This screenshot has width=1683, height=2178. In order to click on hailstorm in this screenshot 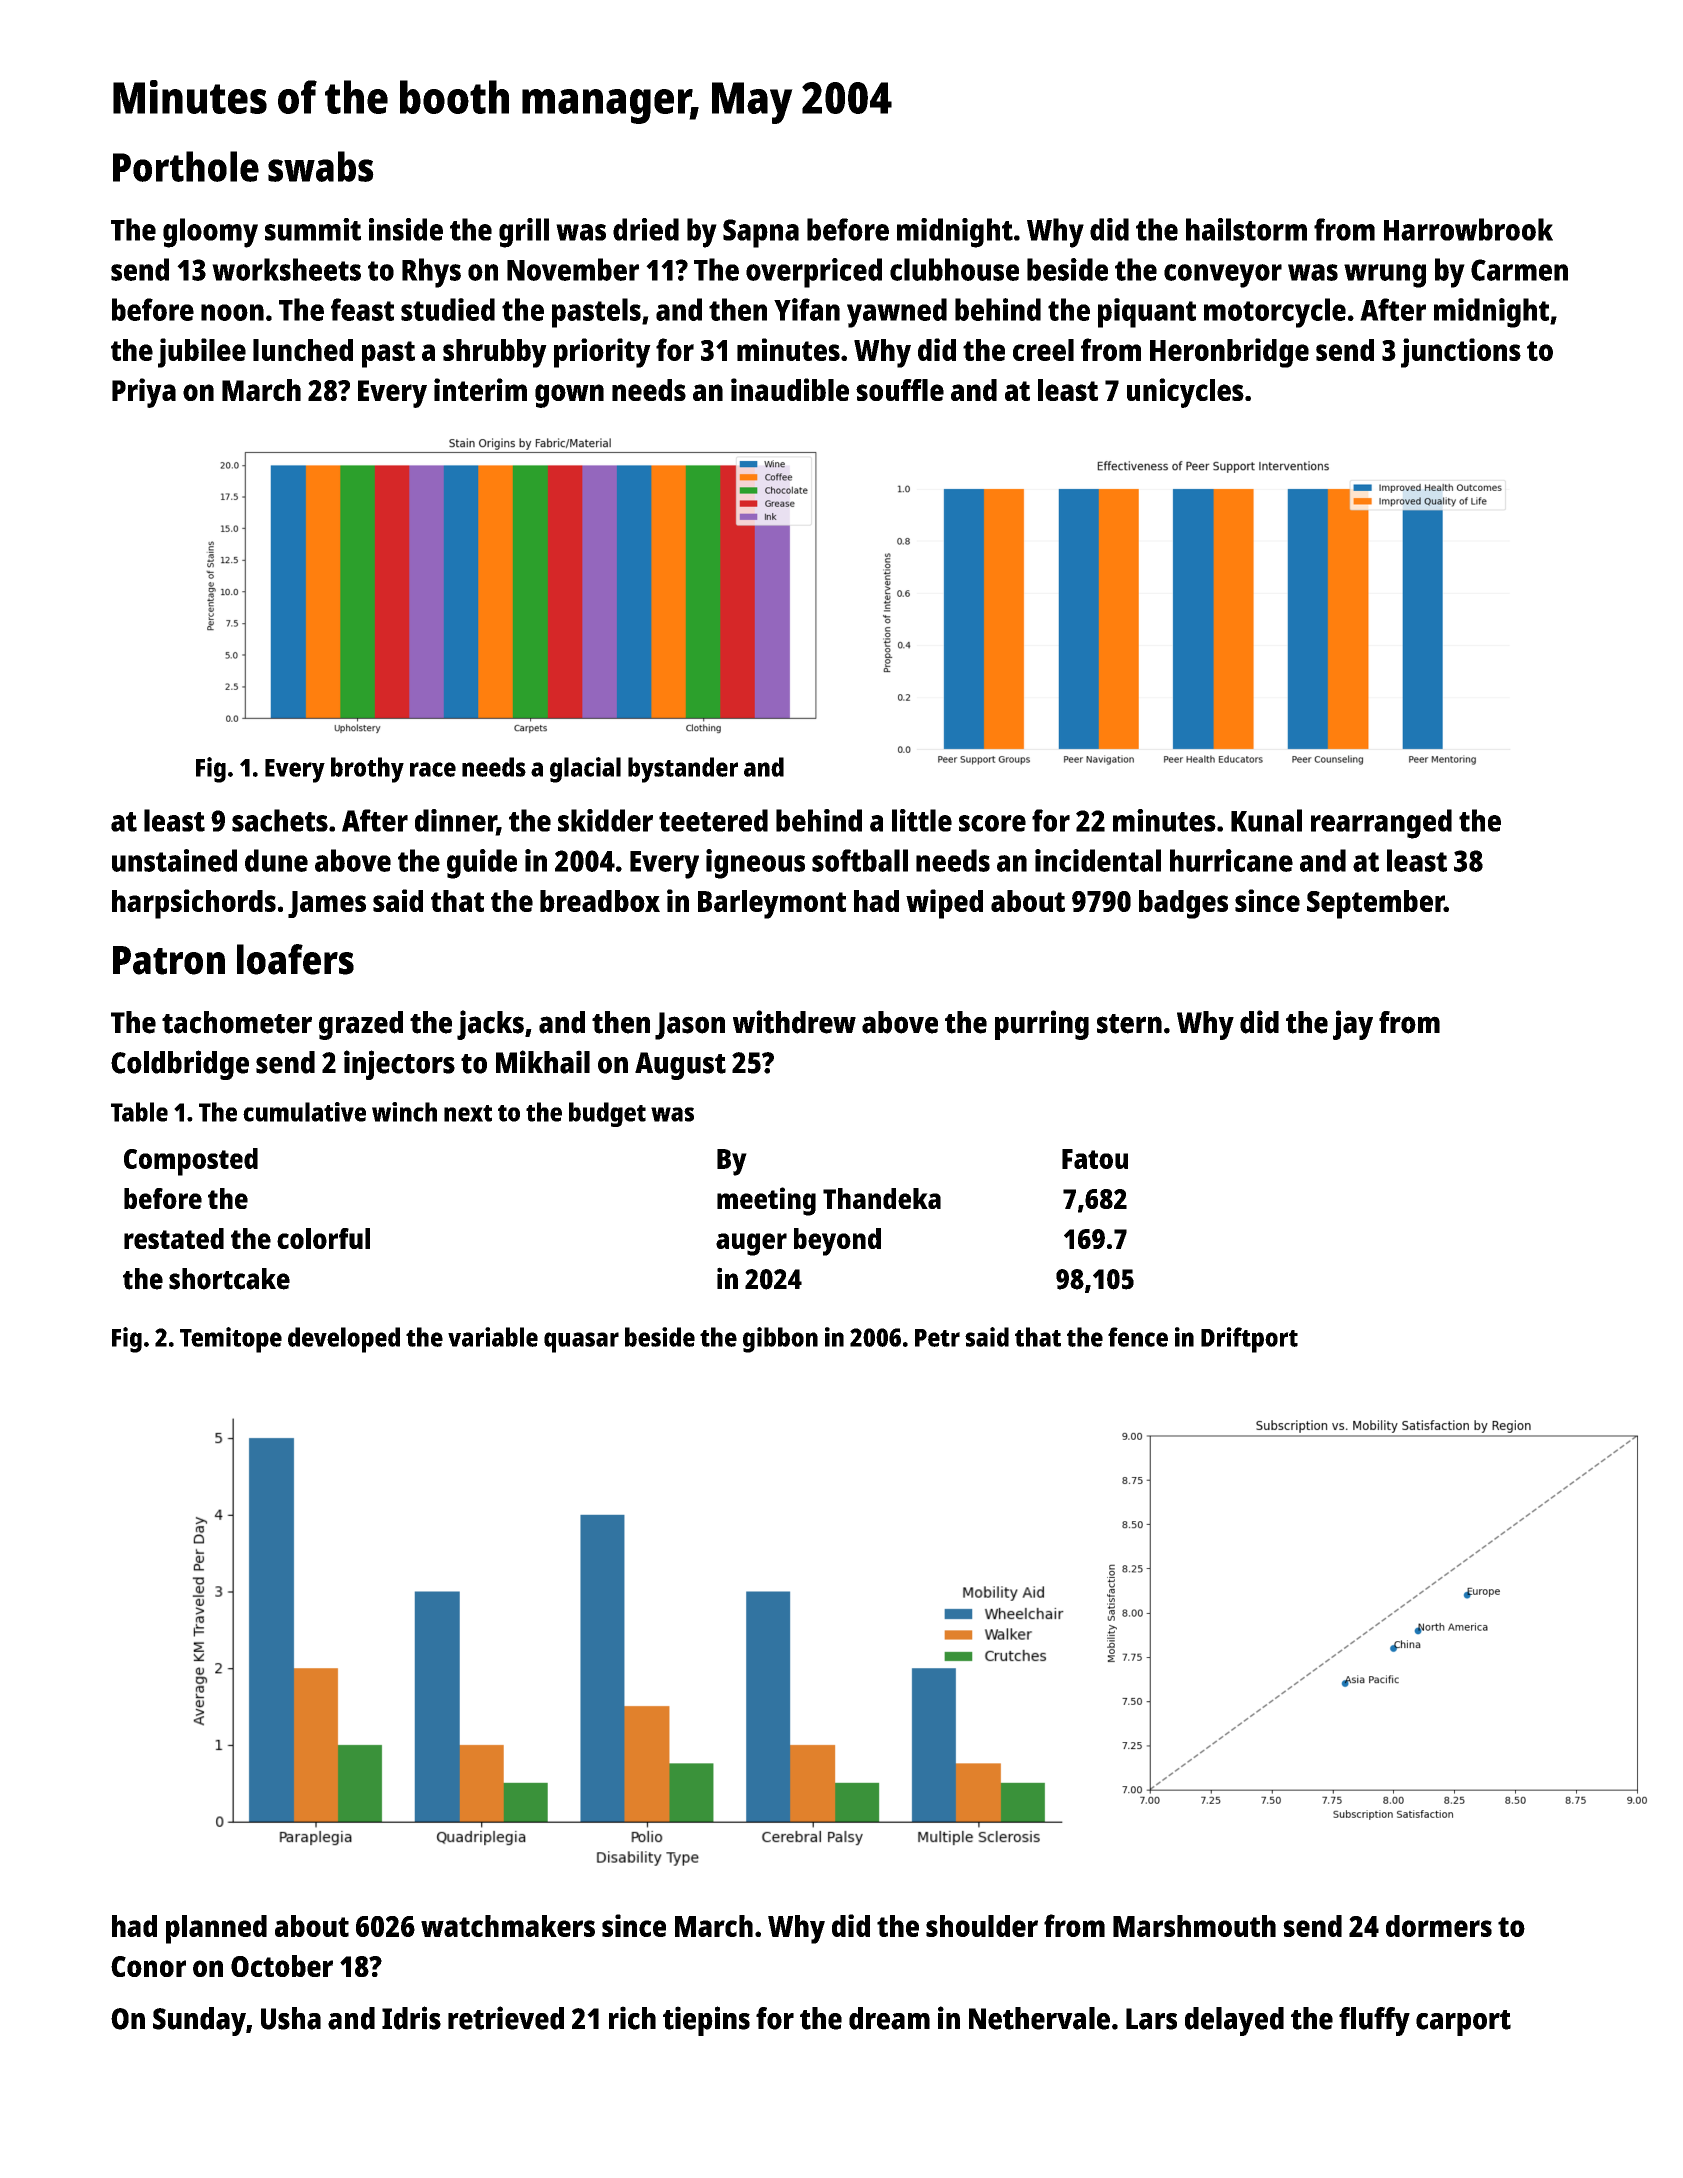, I will do `click(1246, 229)`.
